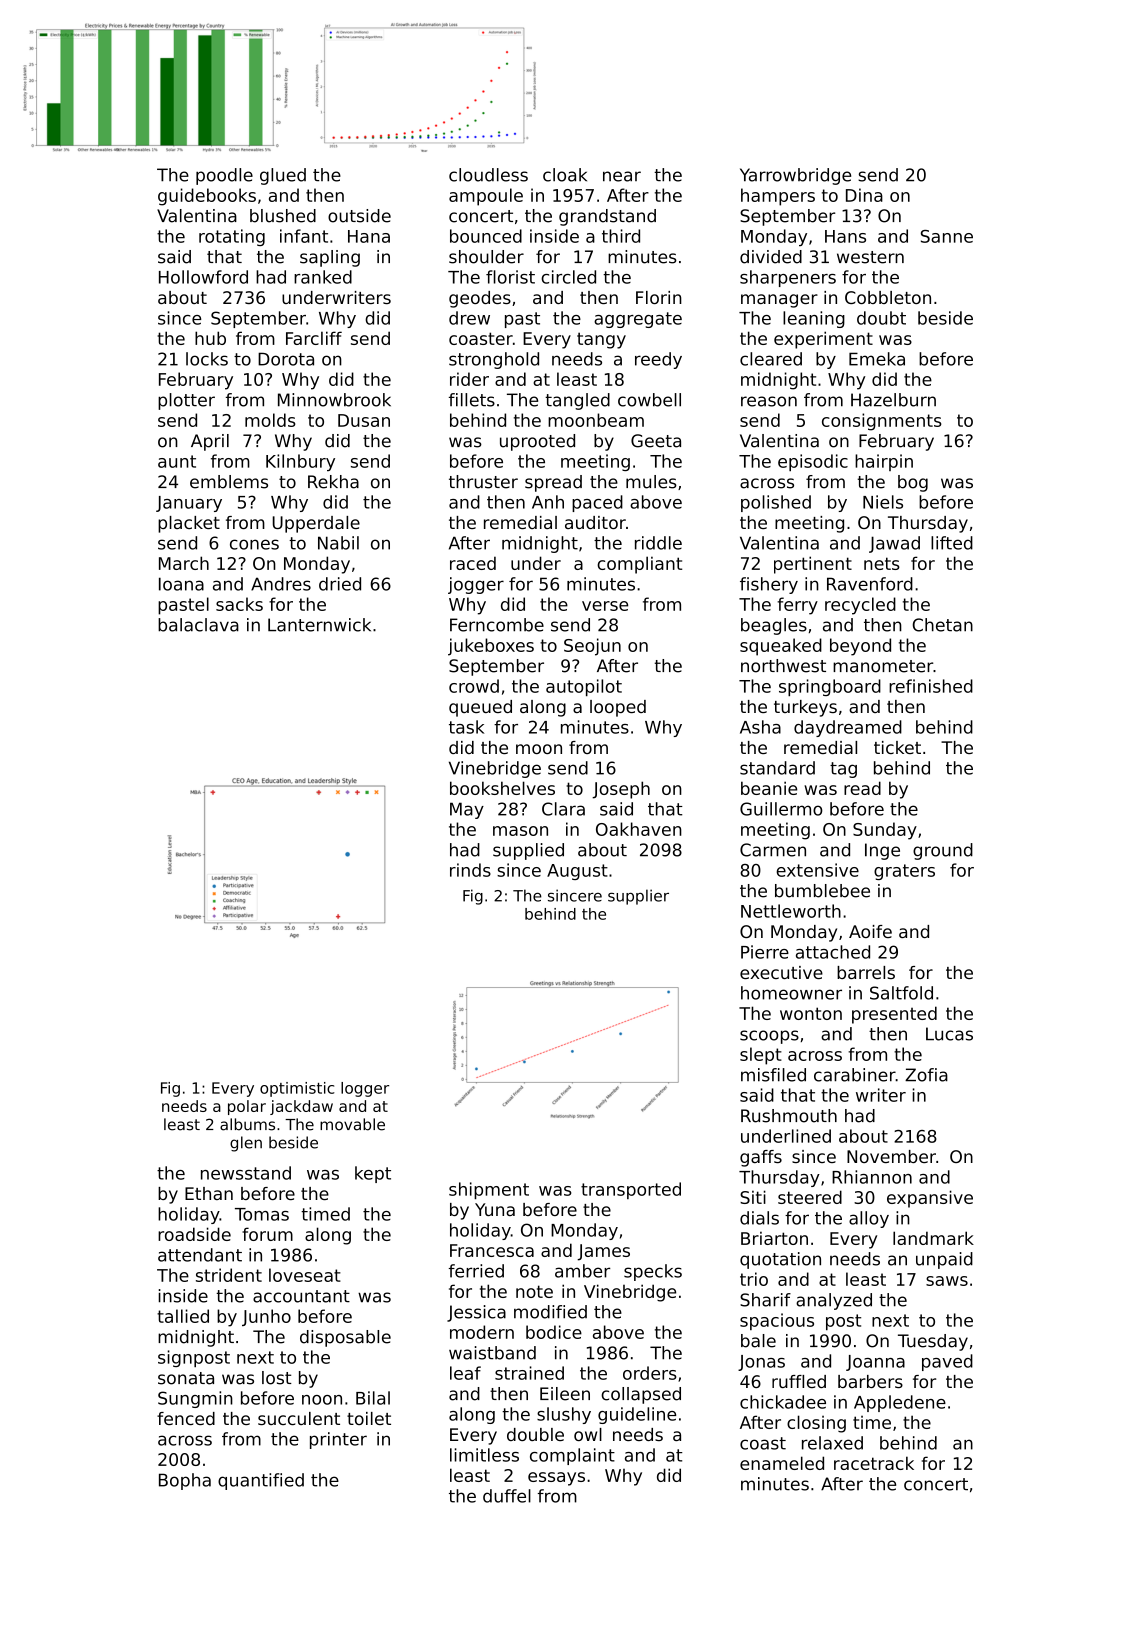 Image resolution: width=1131 pixels, height=1638 pixels. Describe the element at coordinates (497, 625) in the screenshot. I see `Ferncombe` at that location.
